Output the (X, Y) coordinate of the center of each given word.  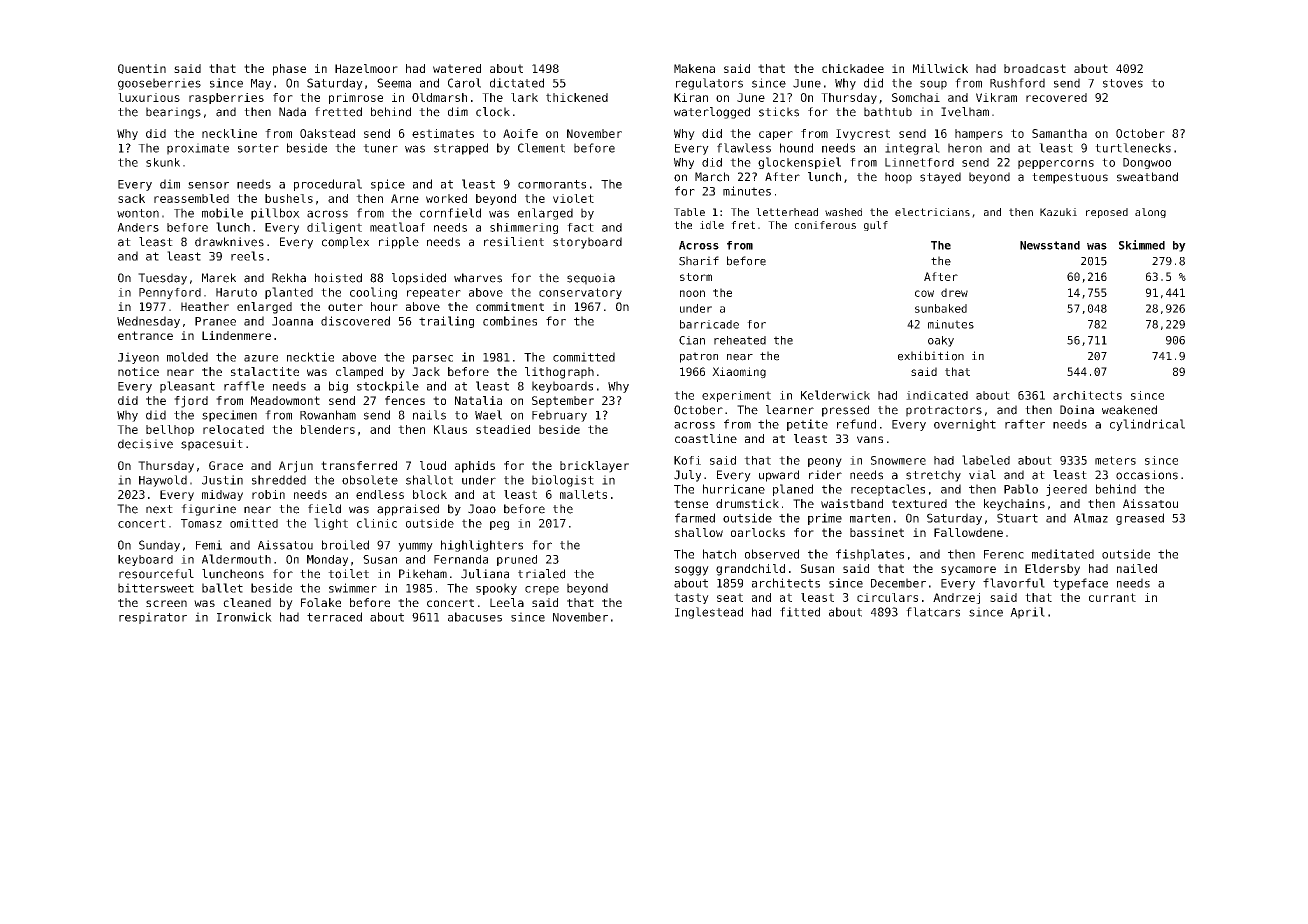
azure (261, 358)
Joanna (292, 321)
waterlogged (712, 113)
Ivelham (965, 112)
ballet (222, 588)
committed (584, 357)
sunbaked (941, 308)
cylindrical (1147, 425)
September (563, 402)
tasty (691, 598)
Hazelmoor (366, 68)
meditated (1063, 554)
